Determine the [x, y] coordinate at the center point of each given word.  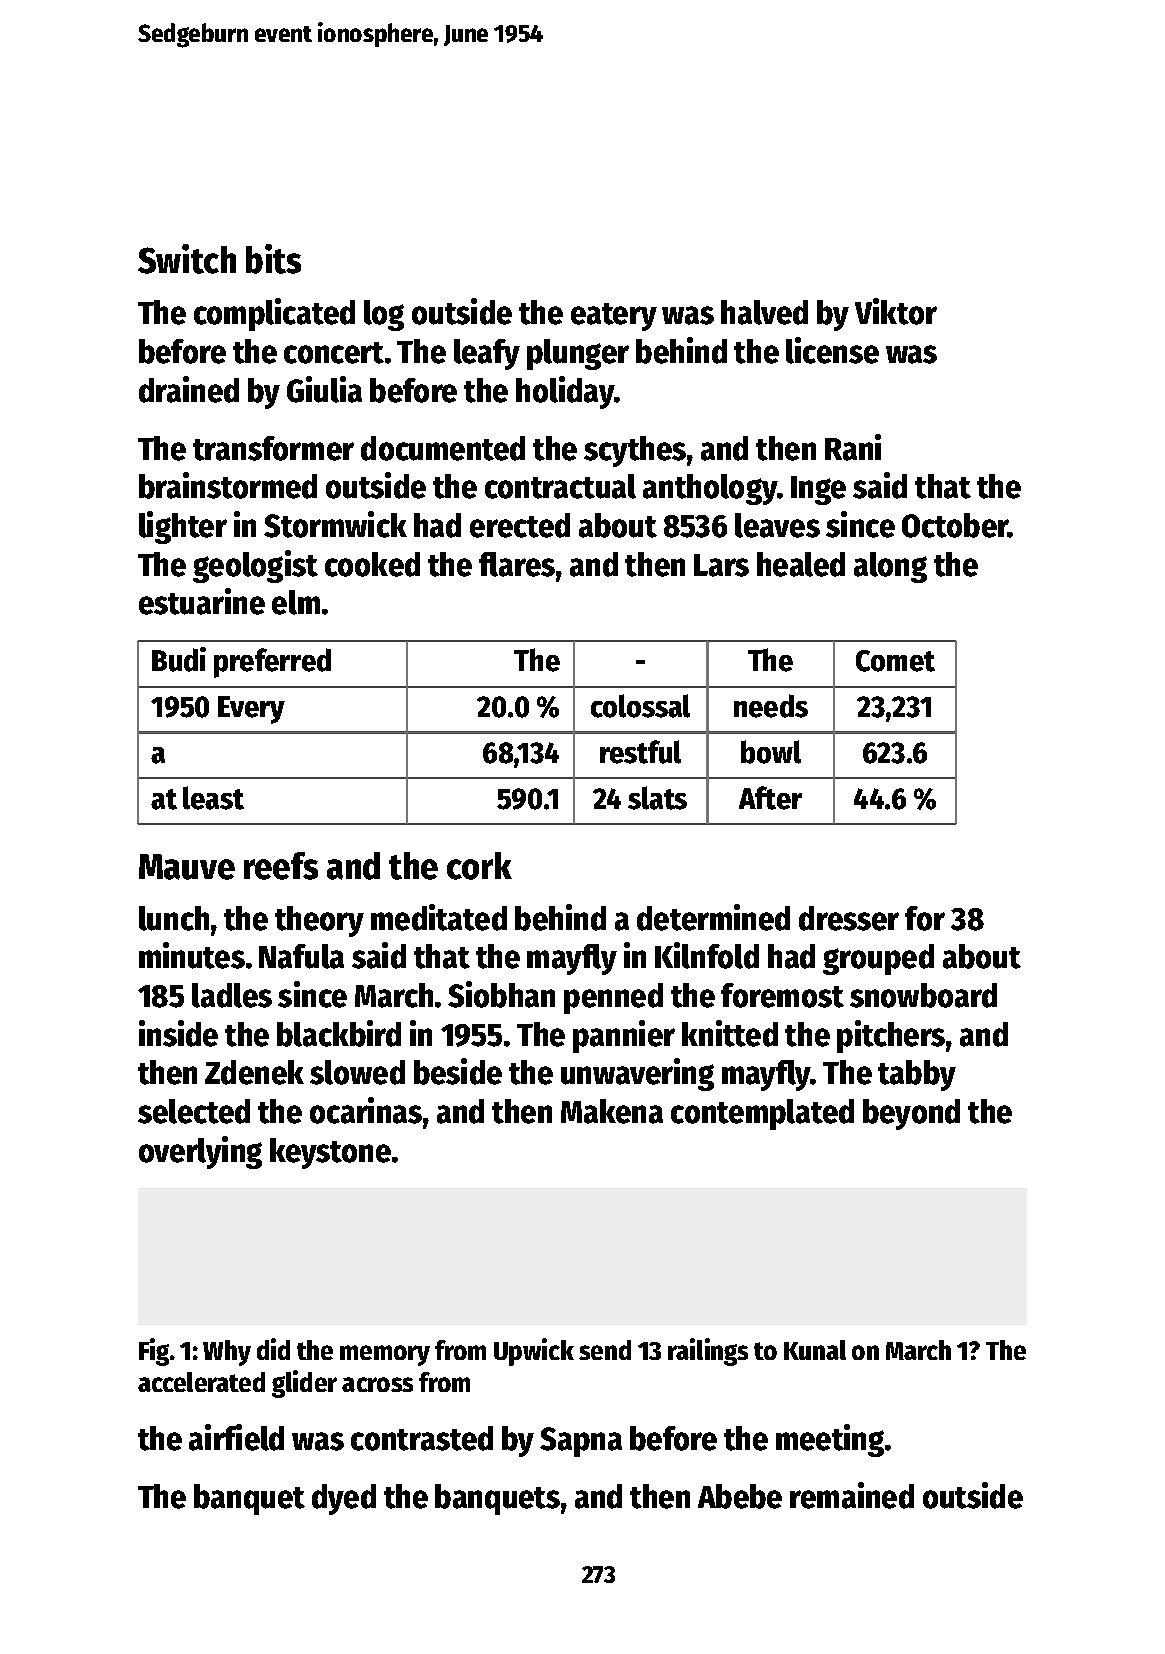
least [213, 798]
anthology [710, 489]
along [890, 567]
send [605, 1350]
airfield [236, 1437]
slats [657, 798]
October [955, 525]
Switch [187, 259]
